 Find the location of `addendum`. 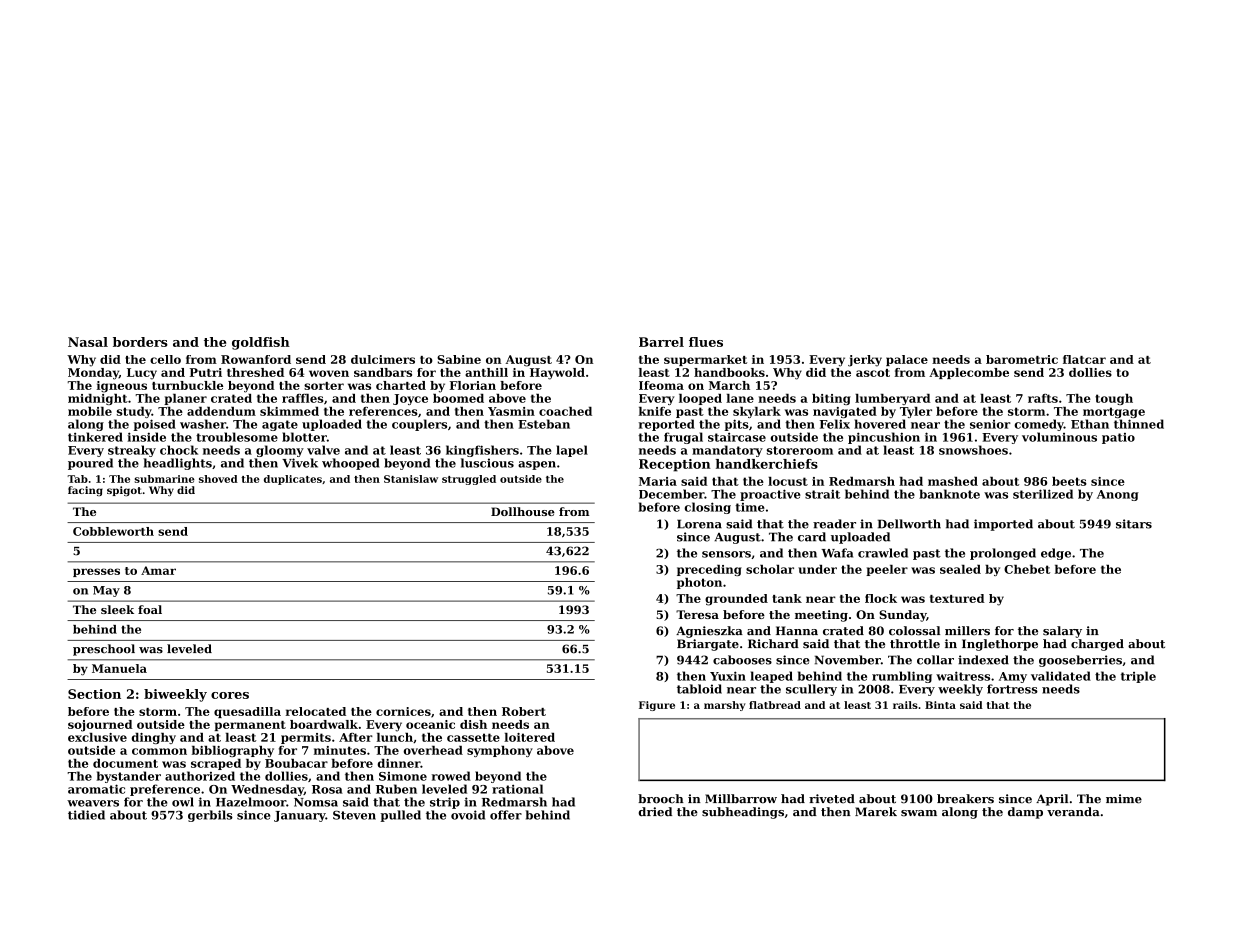

addendum is located at coordinates (221, 411).
